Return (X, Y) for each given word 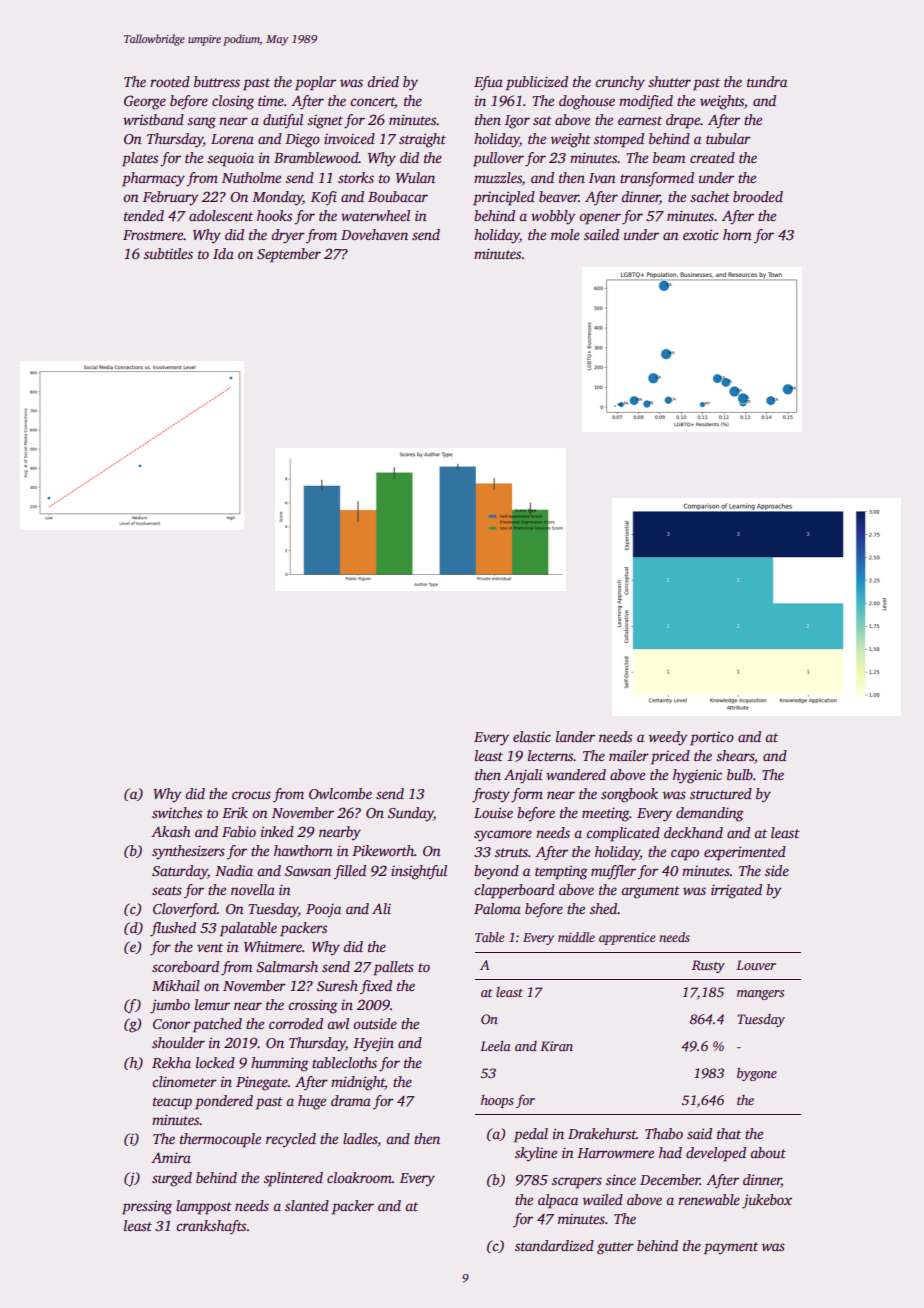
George (145, 102)
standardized (554, 1245)
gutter (615, 1248)
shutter (669, 81)
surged (172, 1179)
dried (383, 81)
